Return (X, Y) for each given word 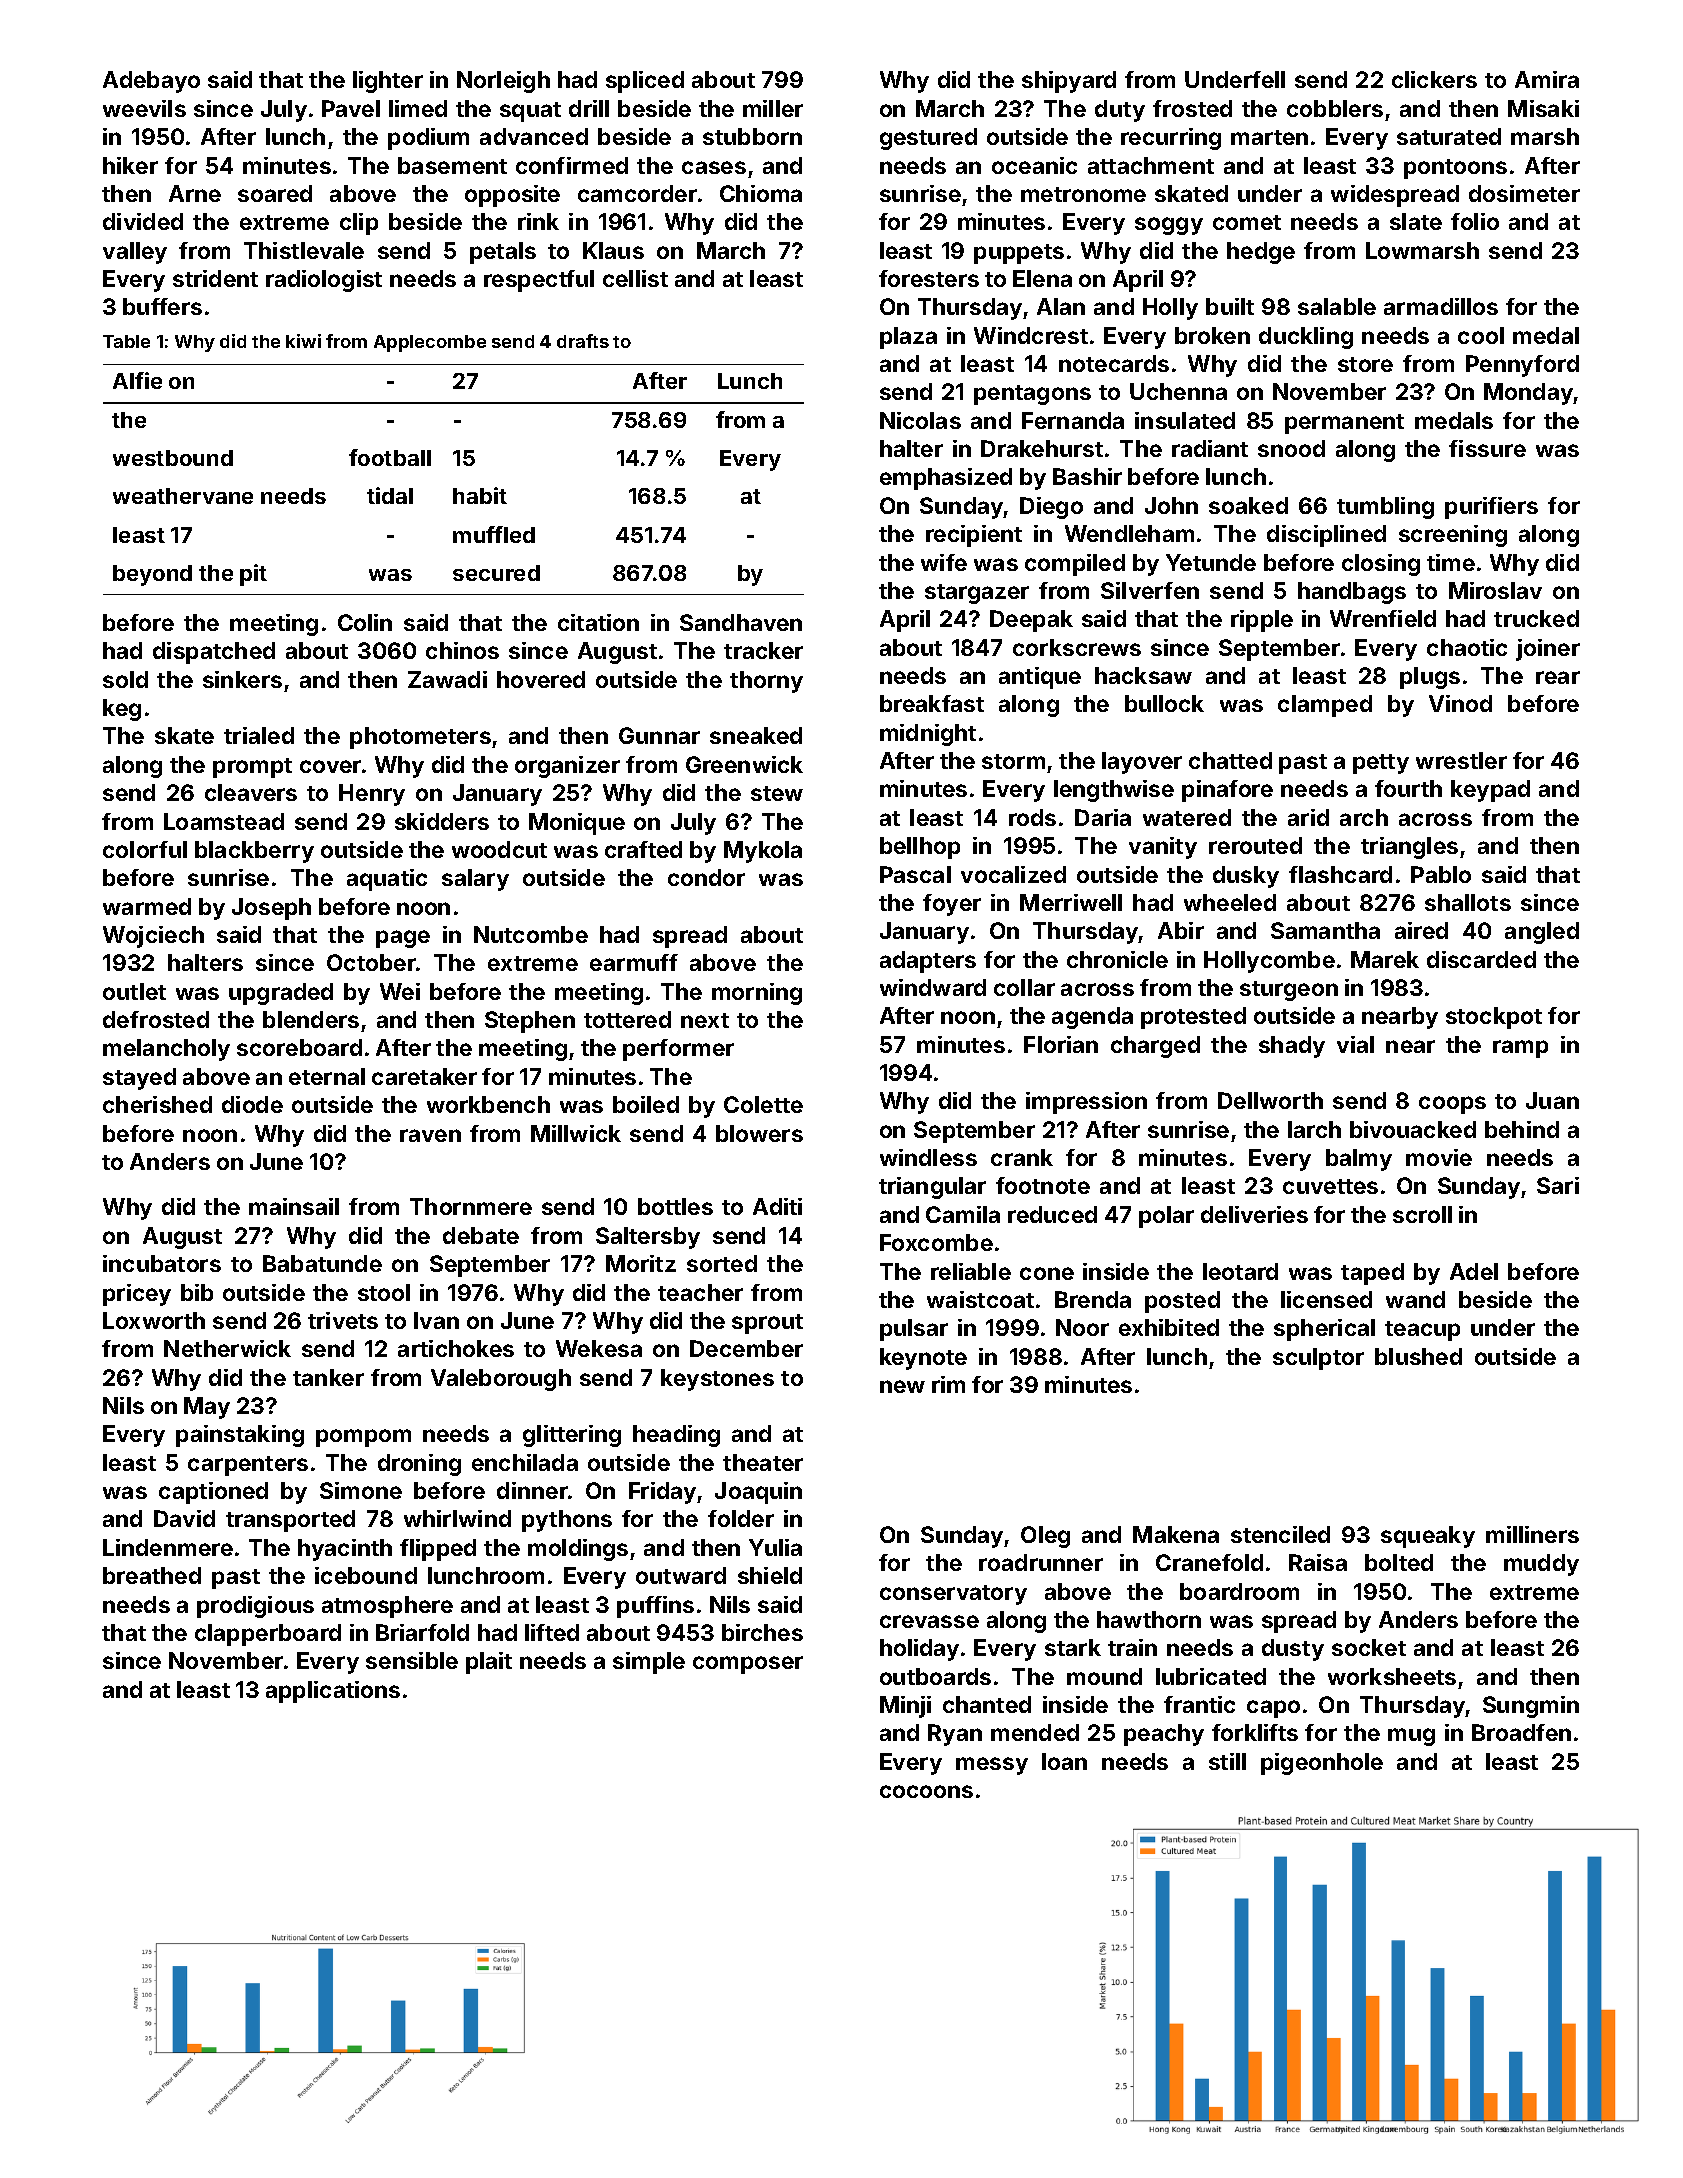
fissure (1487, 448)
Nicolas (920, 420)
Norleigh (503, 82)
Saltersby (648, 1238)
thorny (766, 682)
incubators (162, 1263)
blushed (1418, 1356)
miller (773, 108)
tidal (390, 495)
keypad (1490, 791)
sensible (412, 1660)
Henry (372, 795)
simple (649, 1663)
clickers (1434, 79)
